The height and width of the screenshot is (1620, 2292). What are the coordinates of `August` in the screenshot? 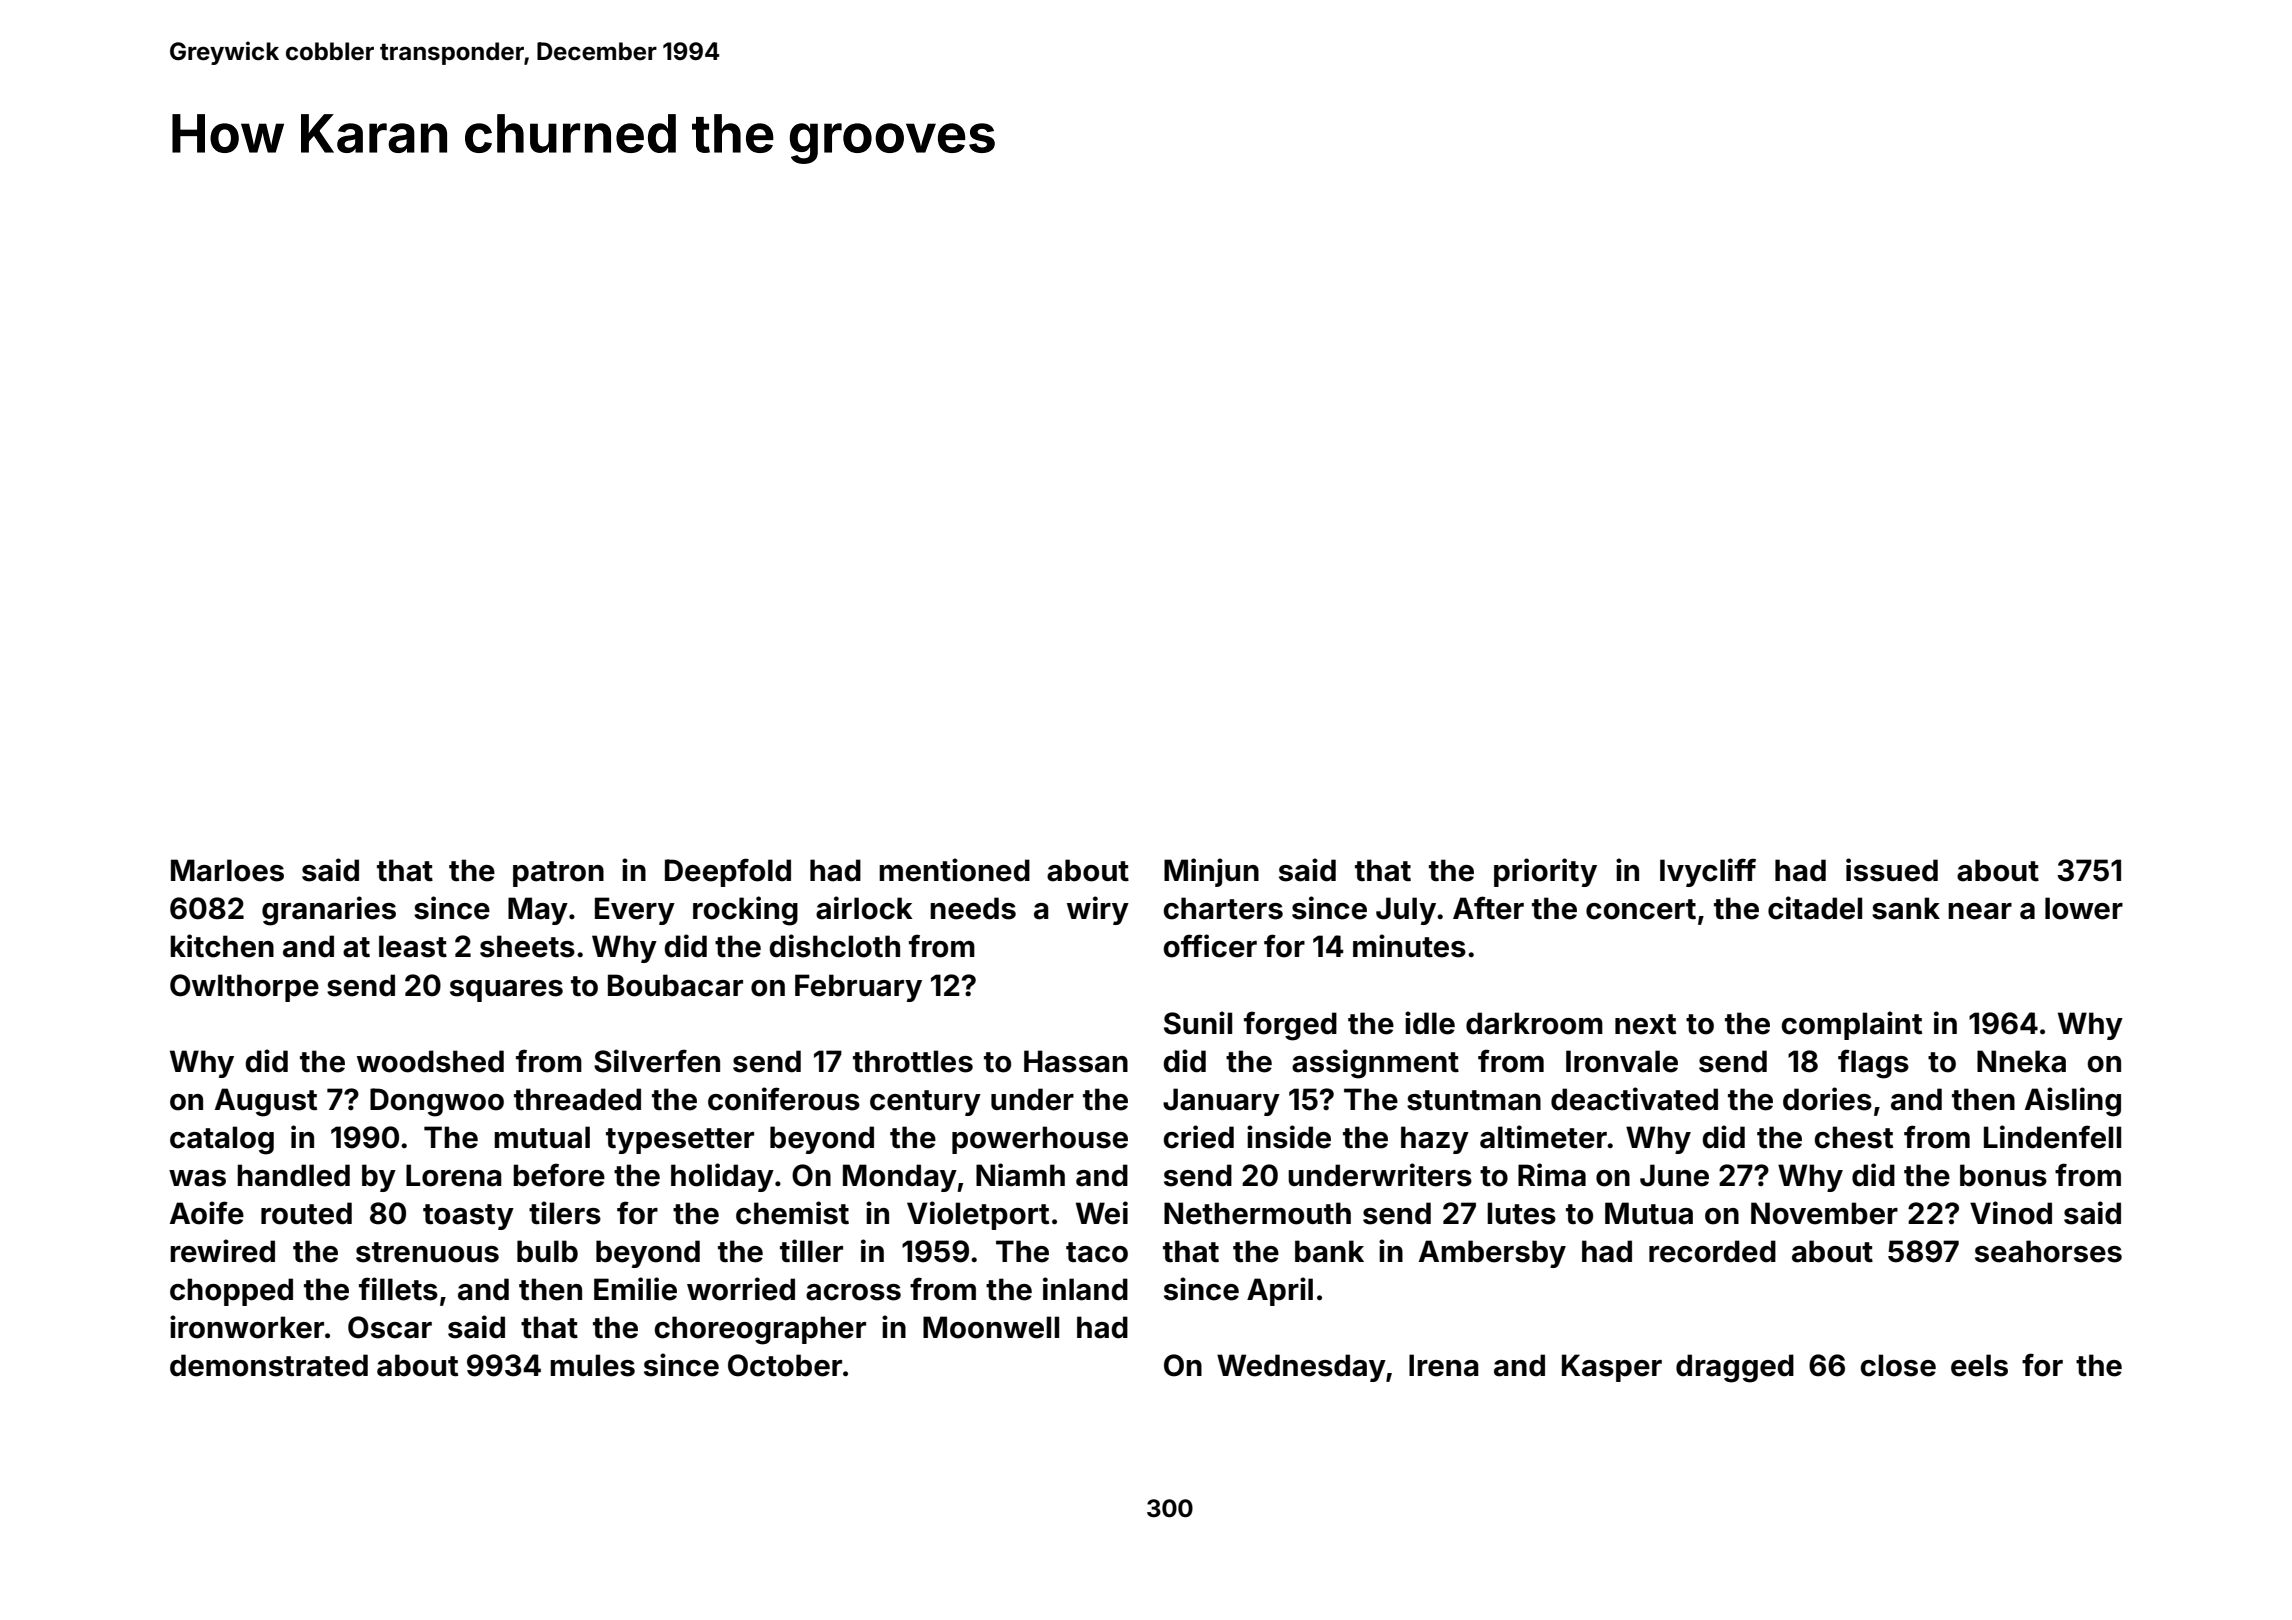 It's located at (266, 1102).
